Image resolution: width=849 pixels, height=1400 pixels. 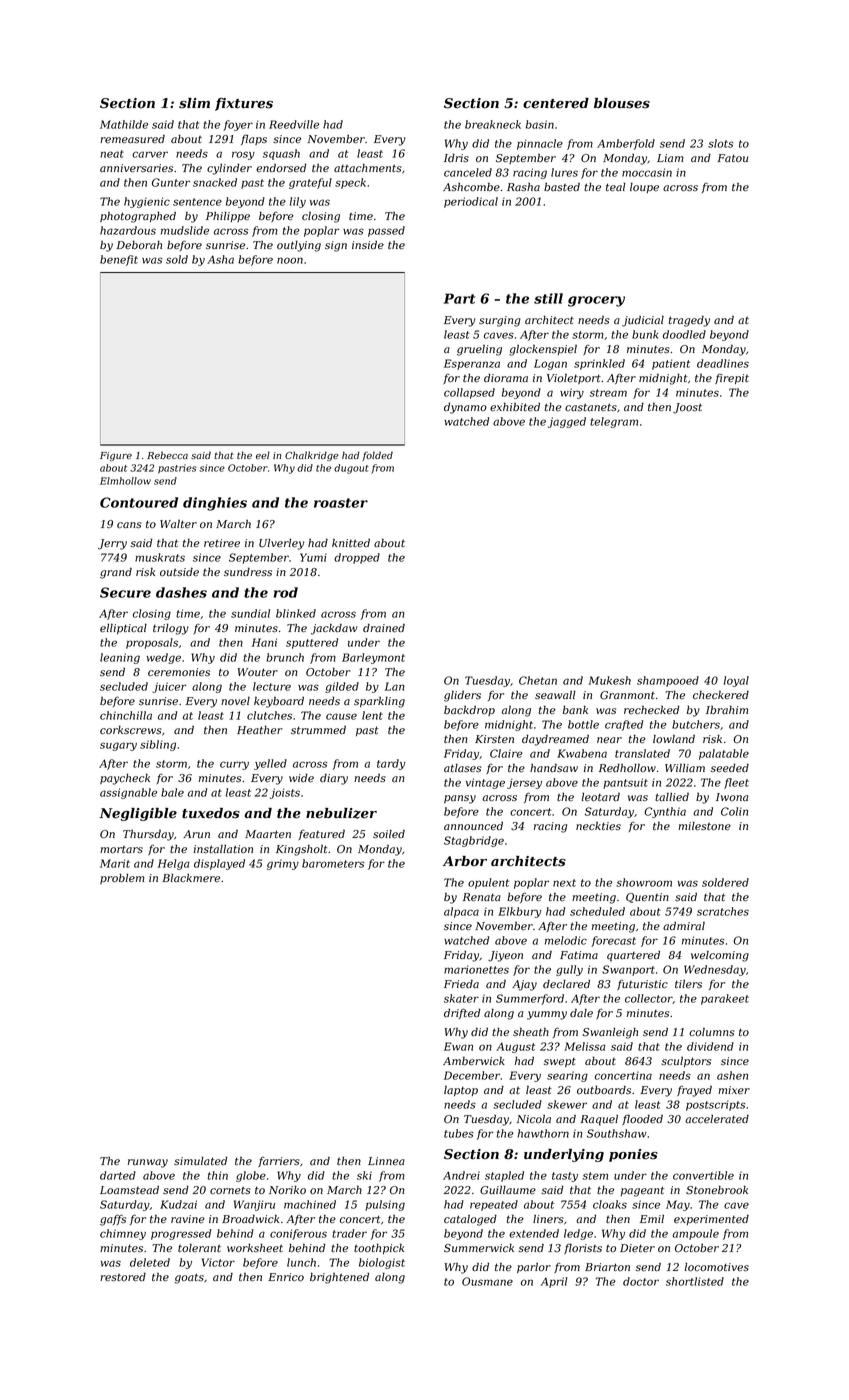 What do you see at coordinates (118, 1175) in the screenshot?
I see `darted` at bounding box center [118, 1175].
